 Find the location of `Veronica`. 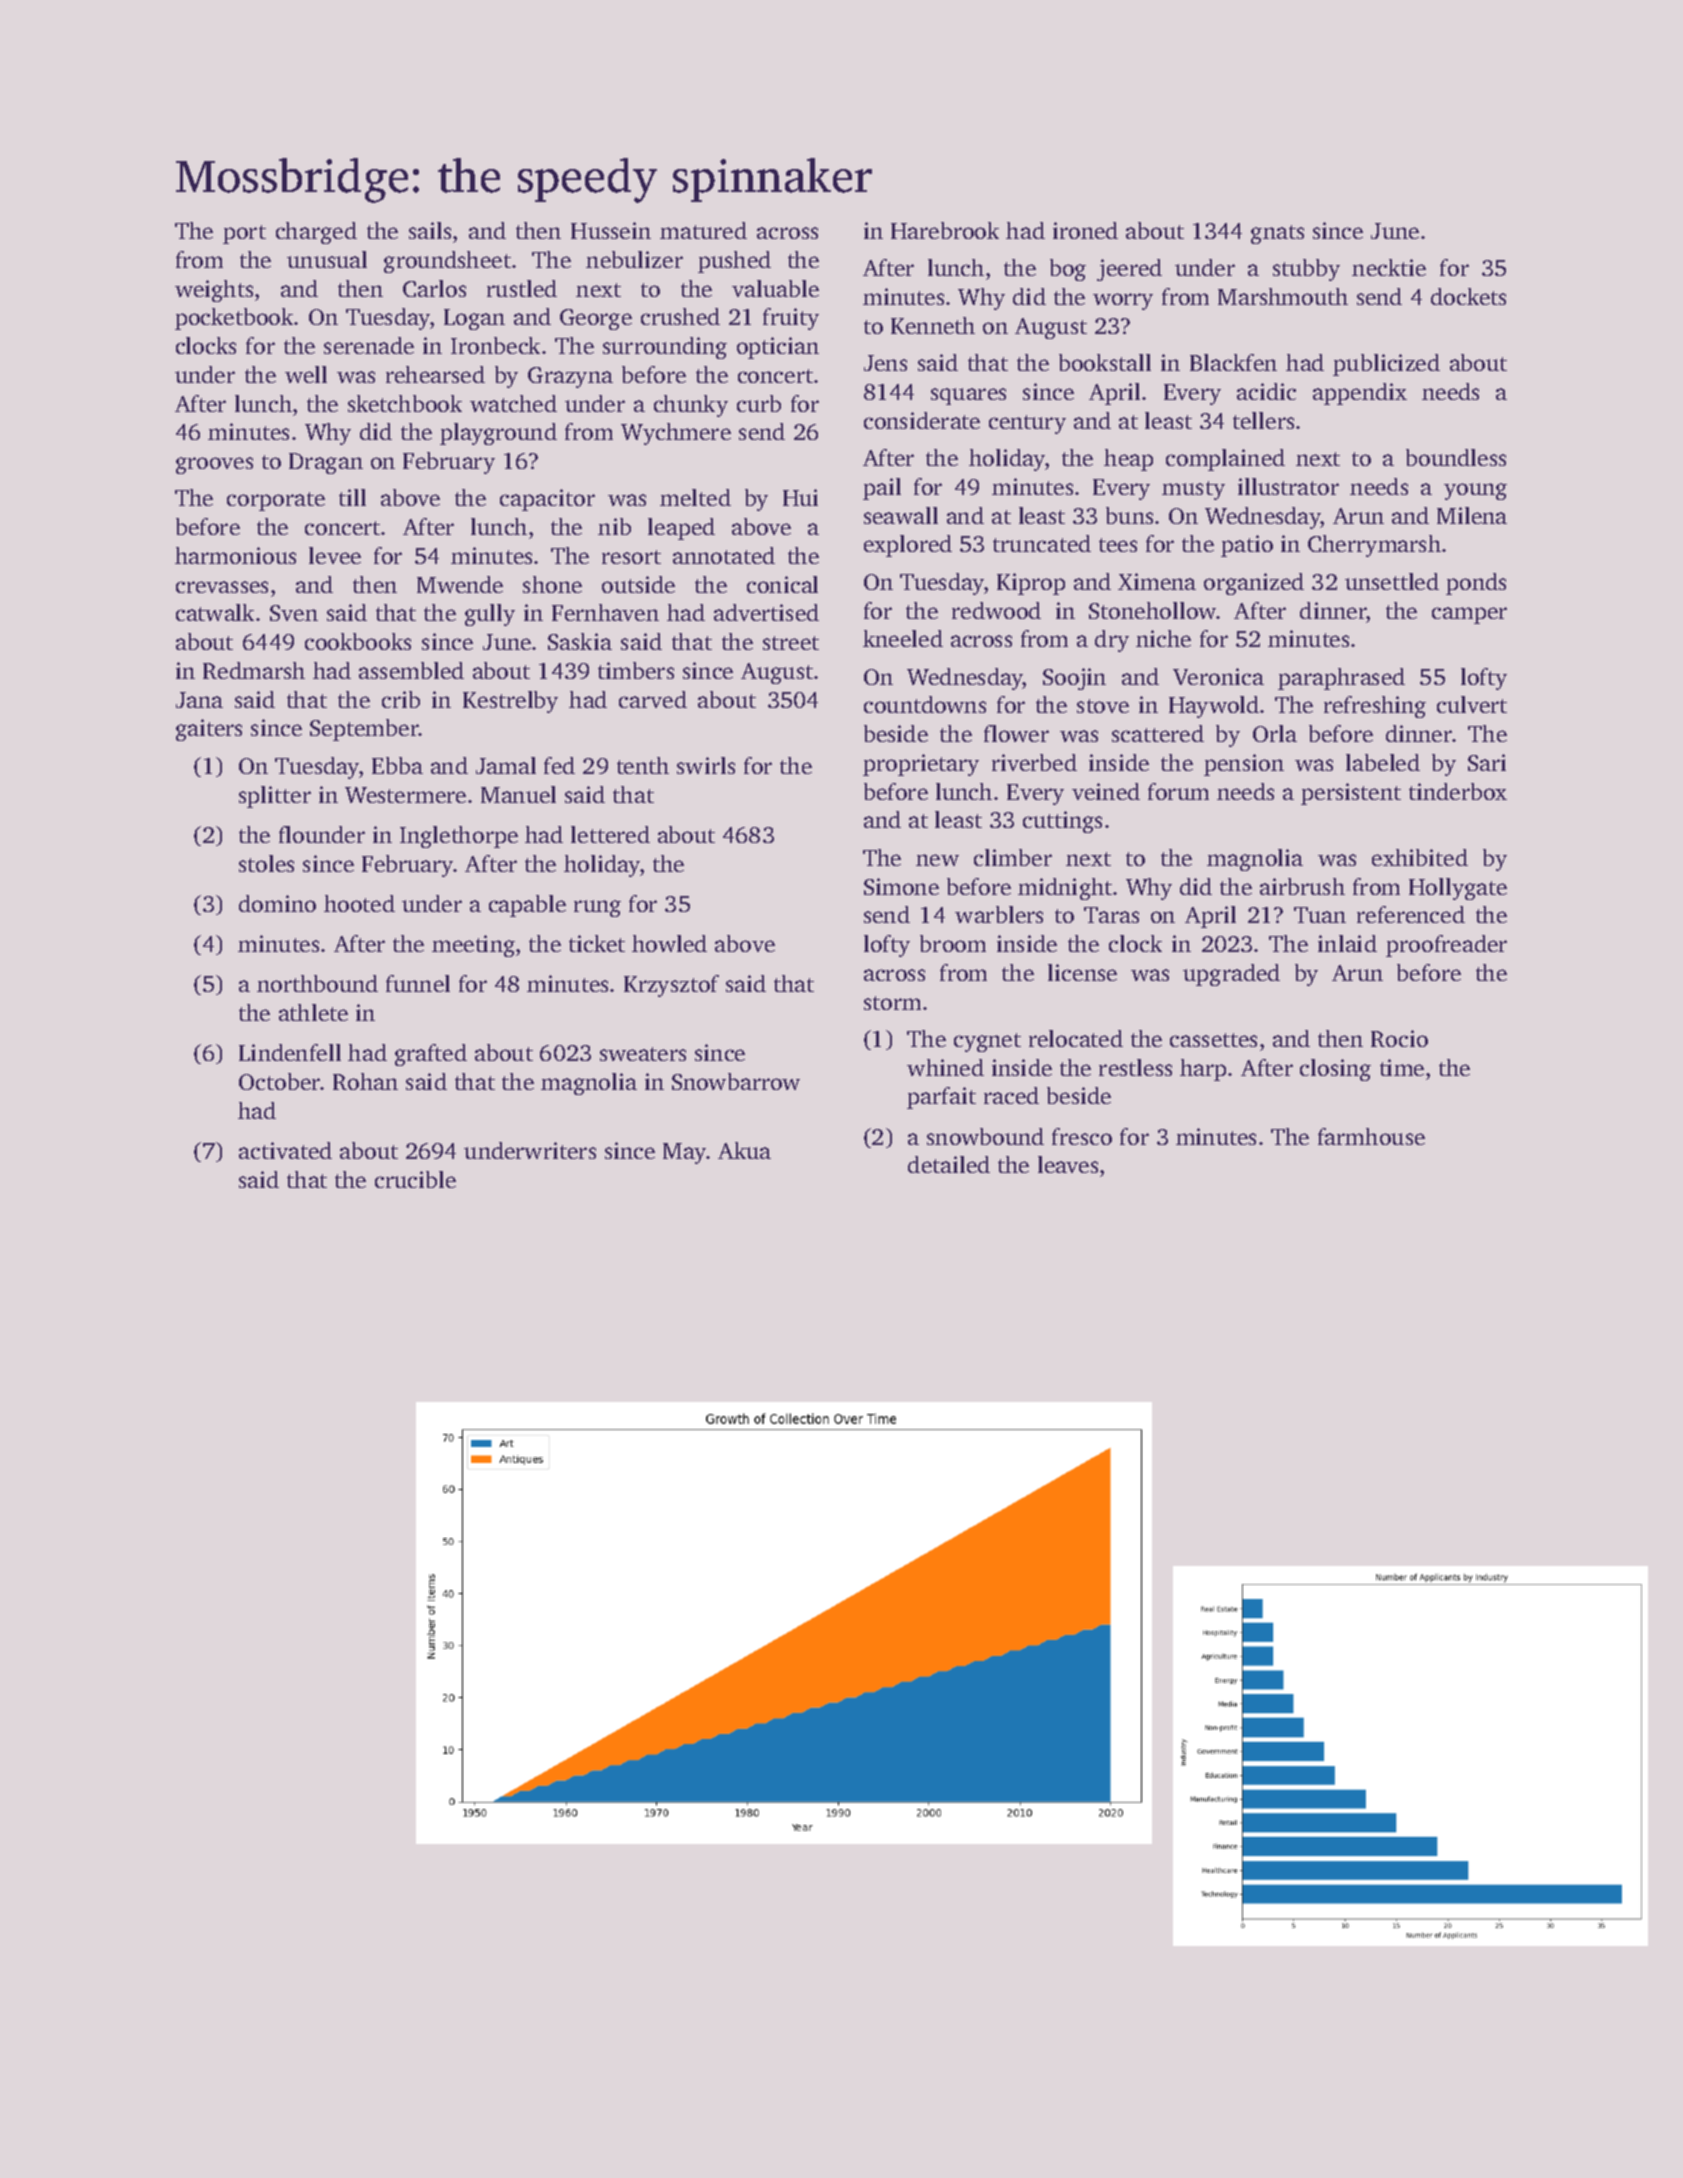

Veronica is located at coordinates (1218, 676).
